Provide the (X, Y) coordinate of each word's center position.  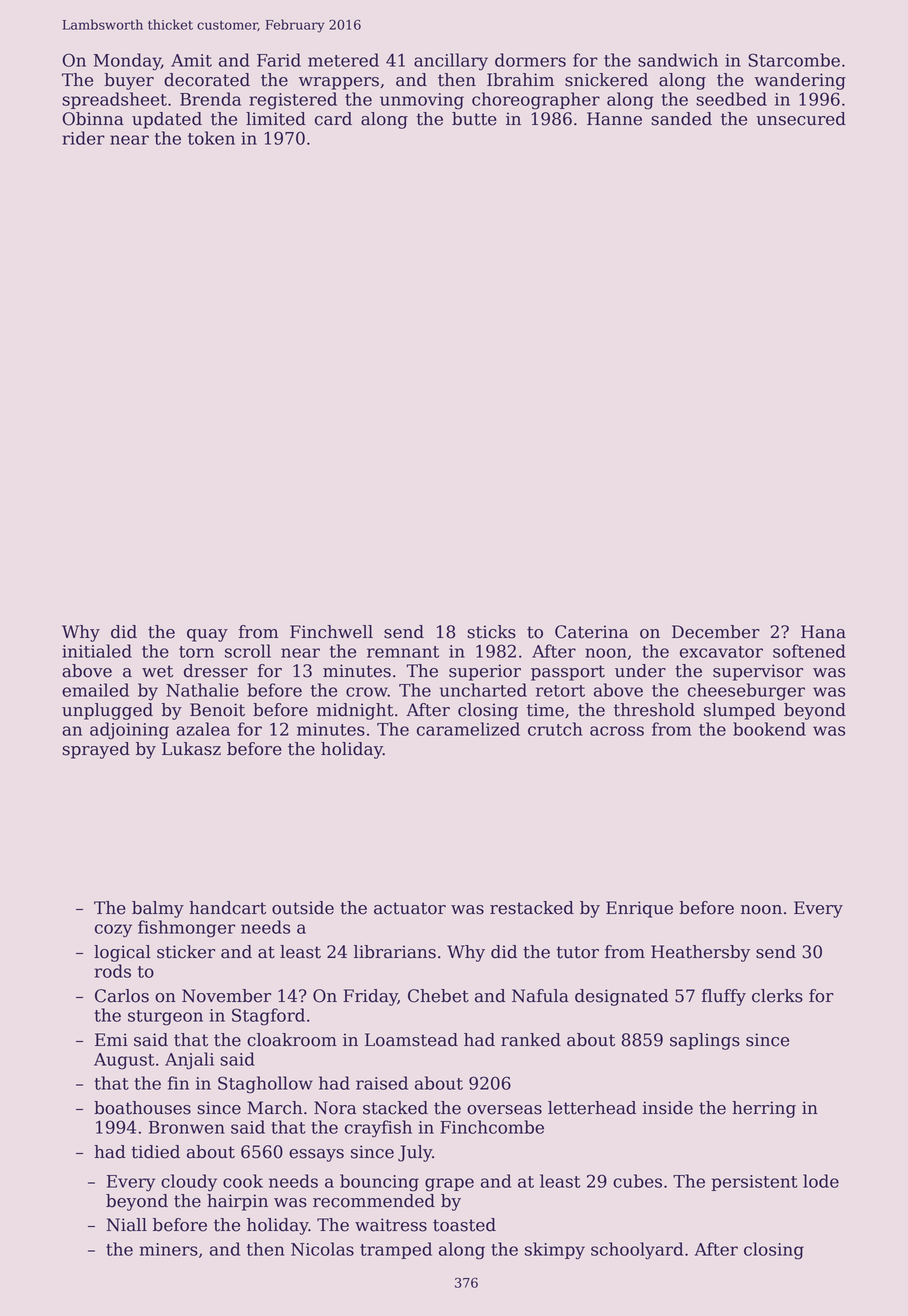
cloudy (189, 1183)
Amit (191, 60)
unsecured (801, 119)
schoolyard (637, 1251)
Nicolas (322, 1249)
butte (474, 119)
